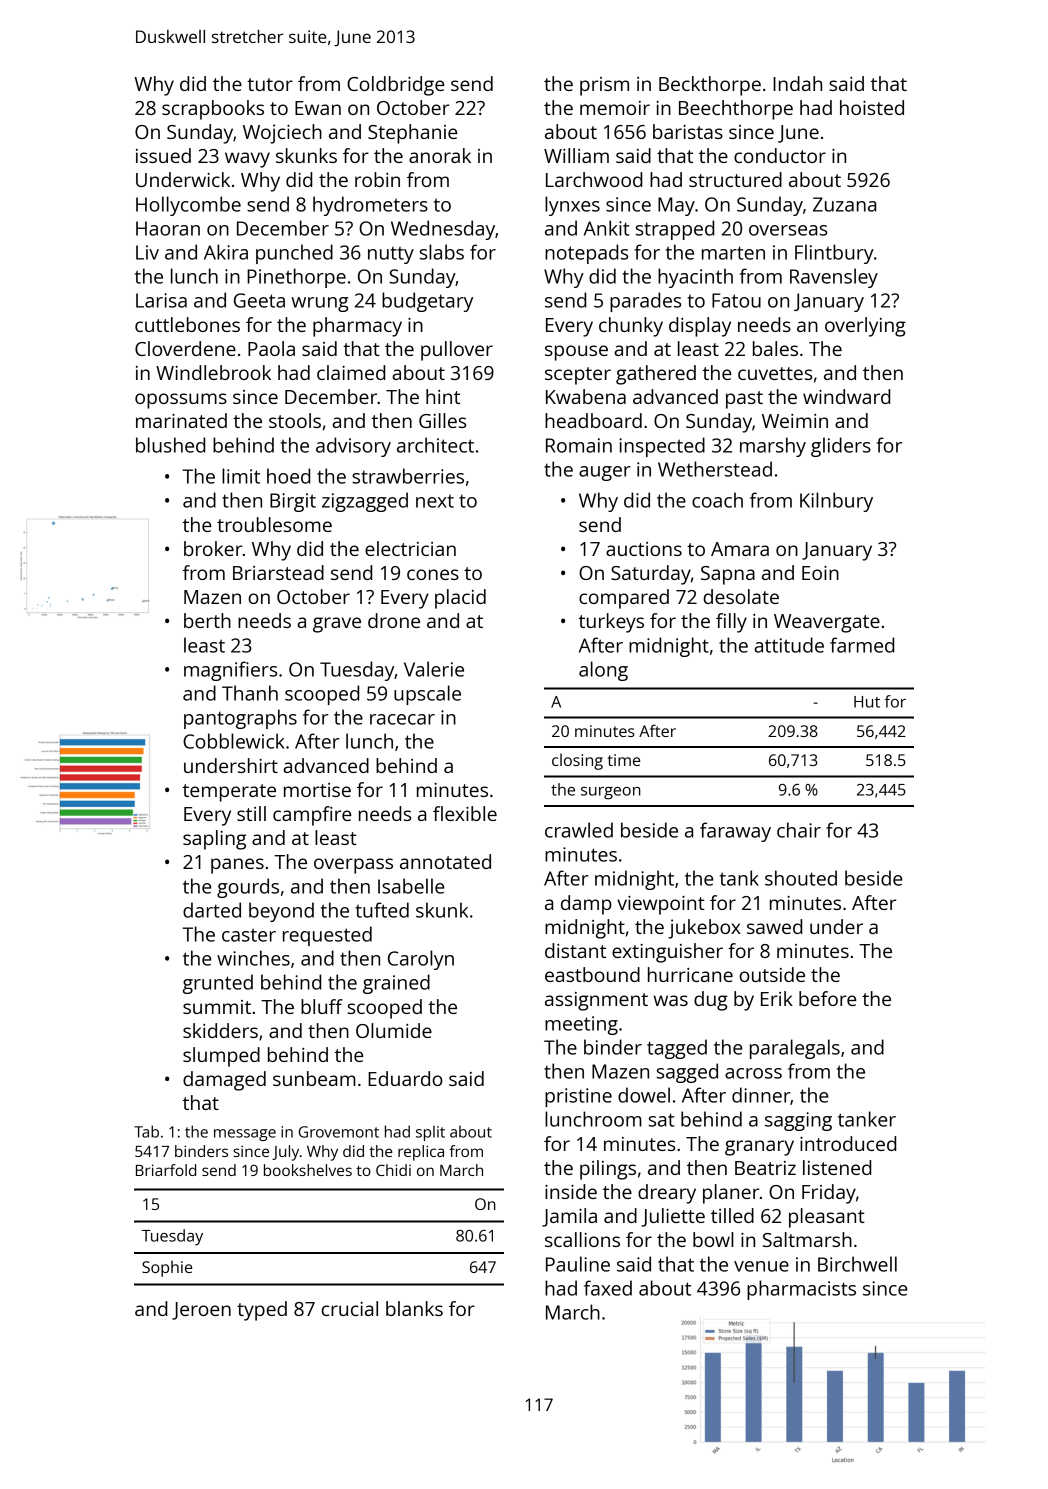 This document has height=1489, width=1048. What do you see at coordinates (221, 1057) in the document?
I see `slumped` at bounding box center [221, 1057].
